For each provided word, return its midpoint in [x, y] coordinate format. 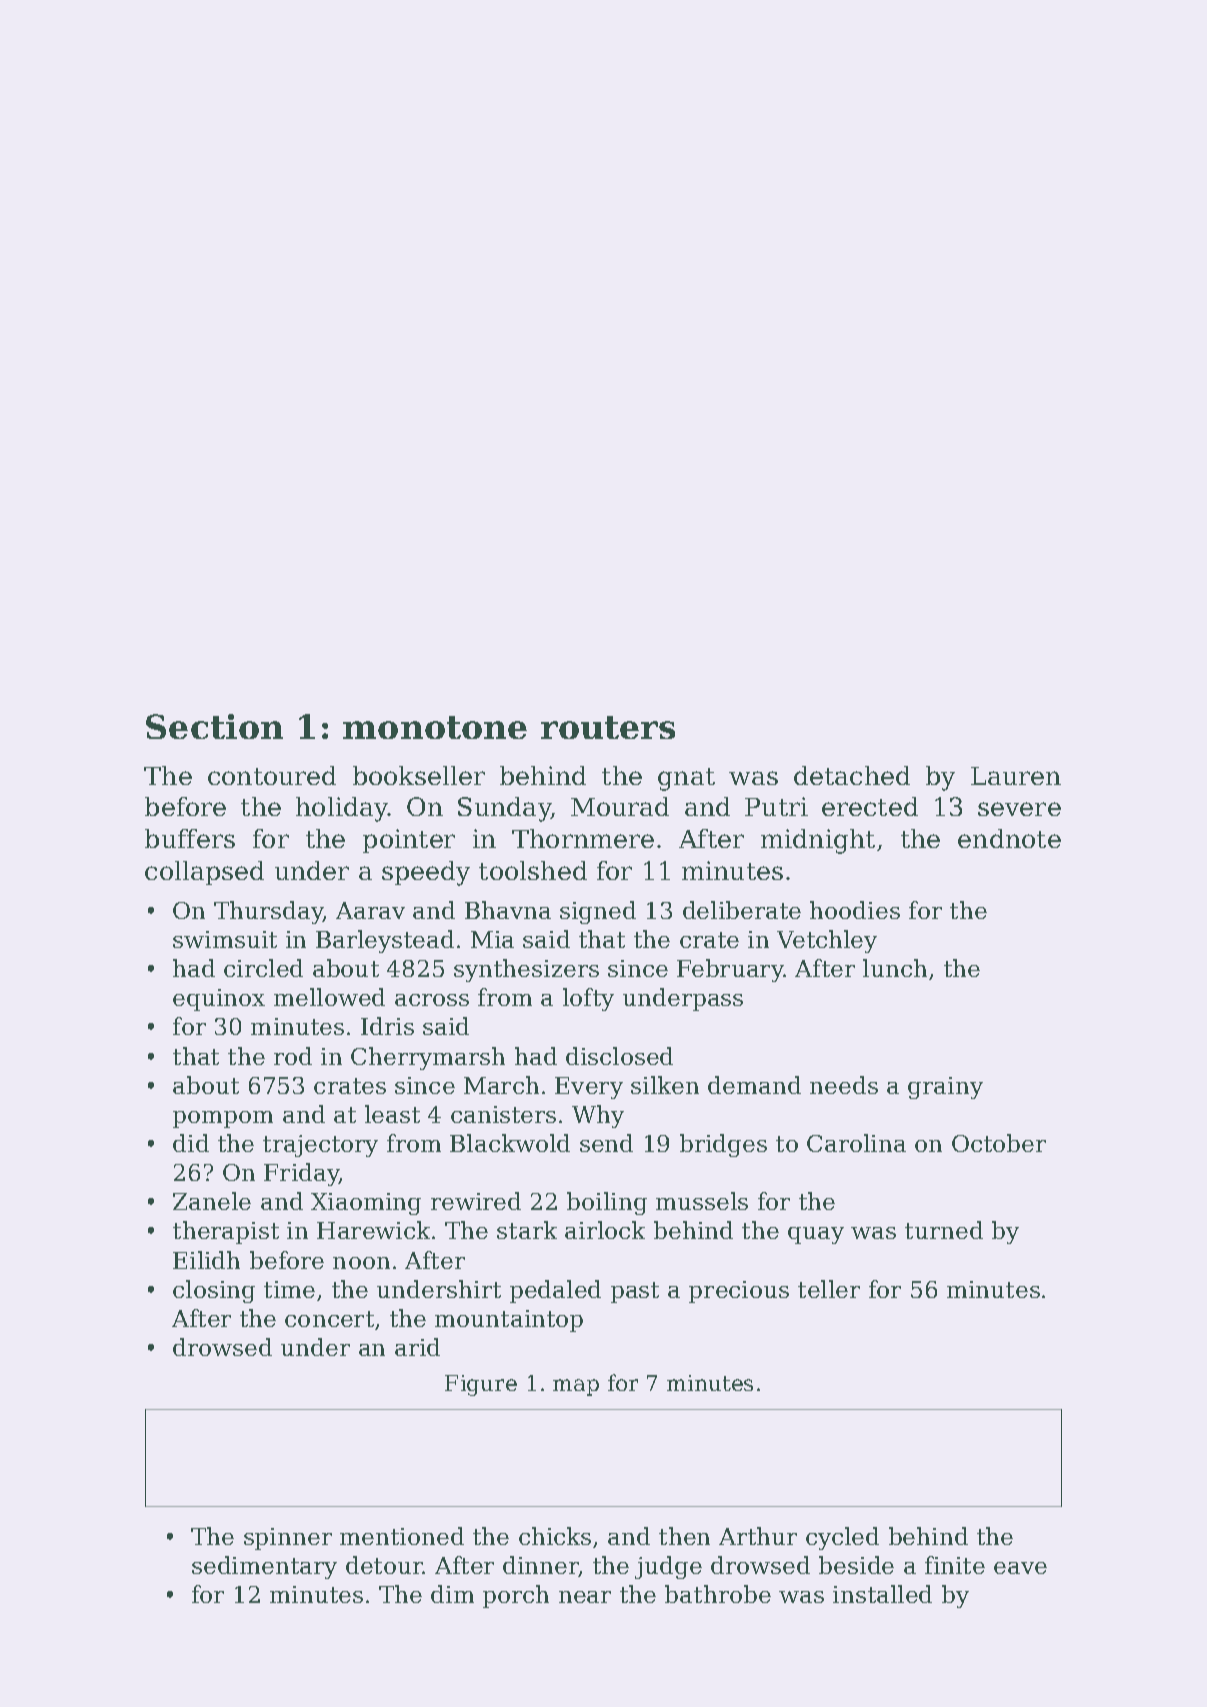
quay [816, 1235]
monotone [435, 727]
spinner [288, 1539]
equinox [219, 1000]
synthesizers [526, 970]
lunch [895, 968]
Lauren [1016, 776]
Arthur [758, 1536]
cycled [842, 1538]
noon [361, 1263]
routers [608, 727]
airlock [605, 1230]
